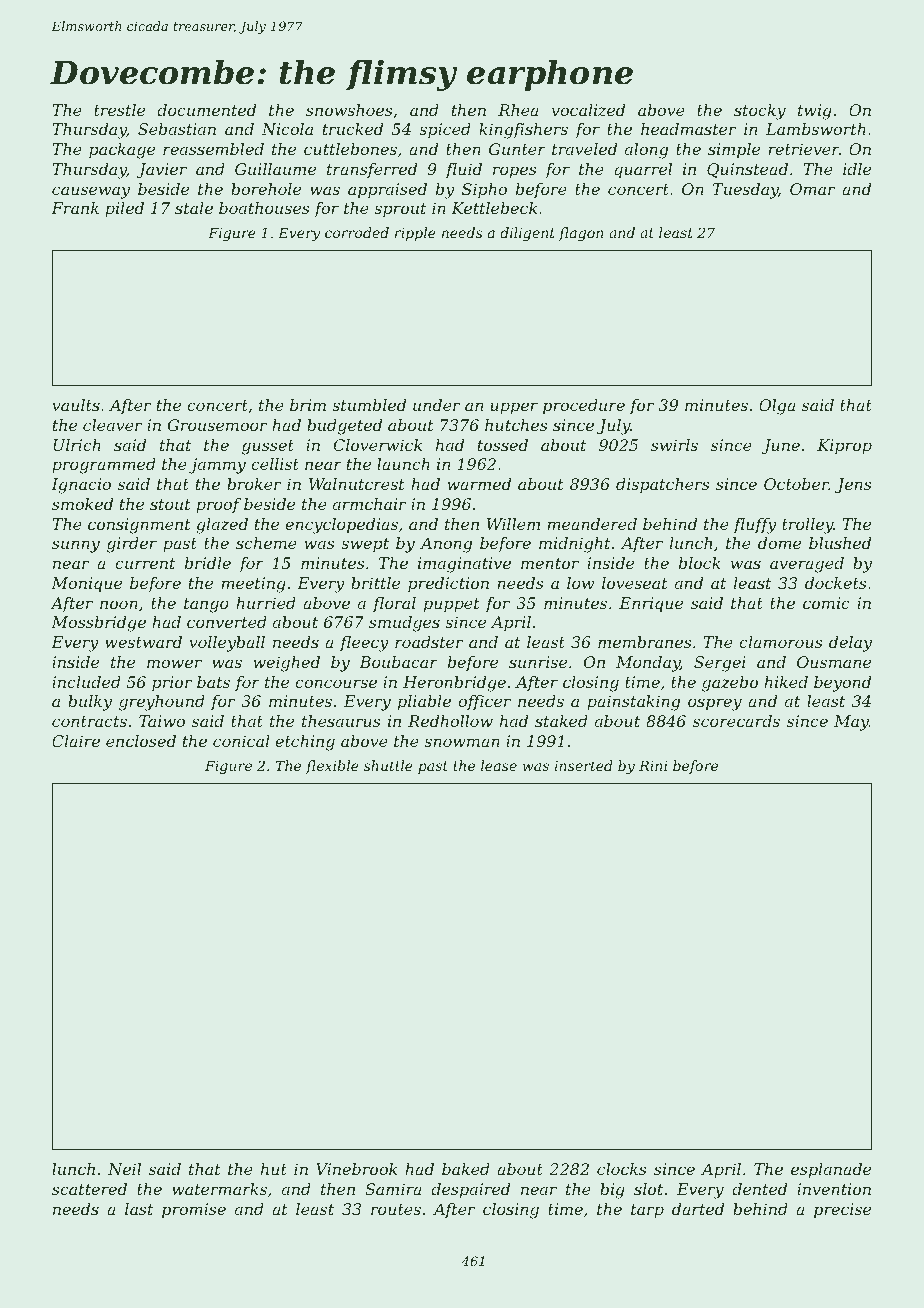 Image resolution: width=924 pixels, height=1308 pixels. Describe the element at coordinates (349, 110) in the page. I see `snowshoes` at that location.
